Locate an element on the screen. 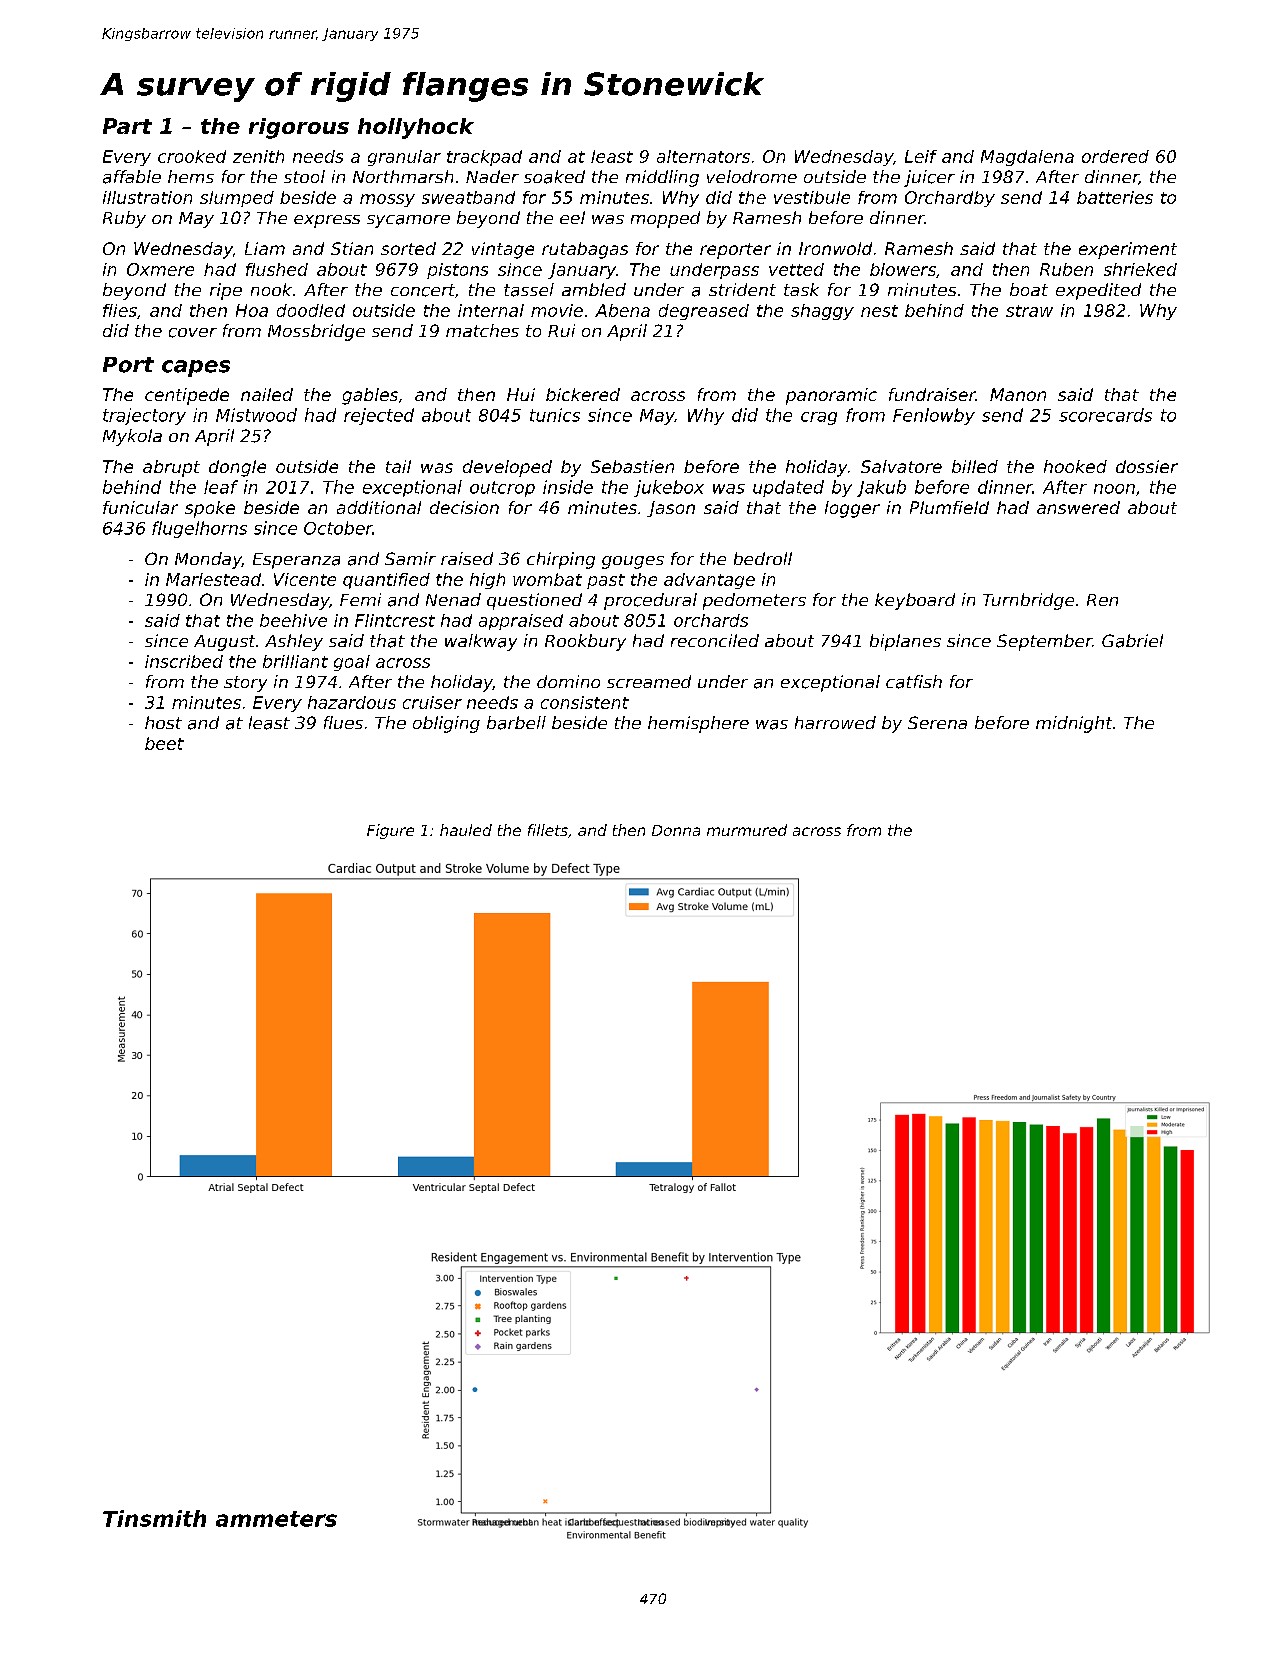 This screenshot has height=1655, width=1279. host is located at coordinates (163, 722).
